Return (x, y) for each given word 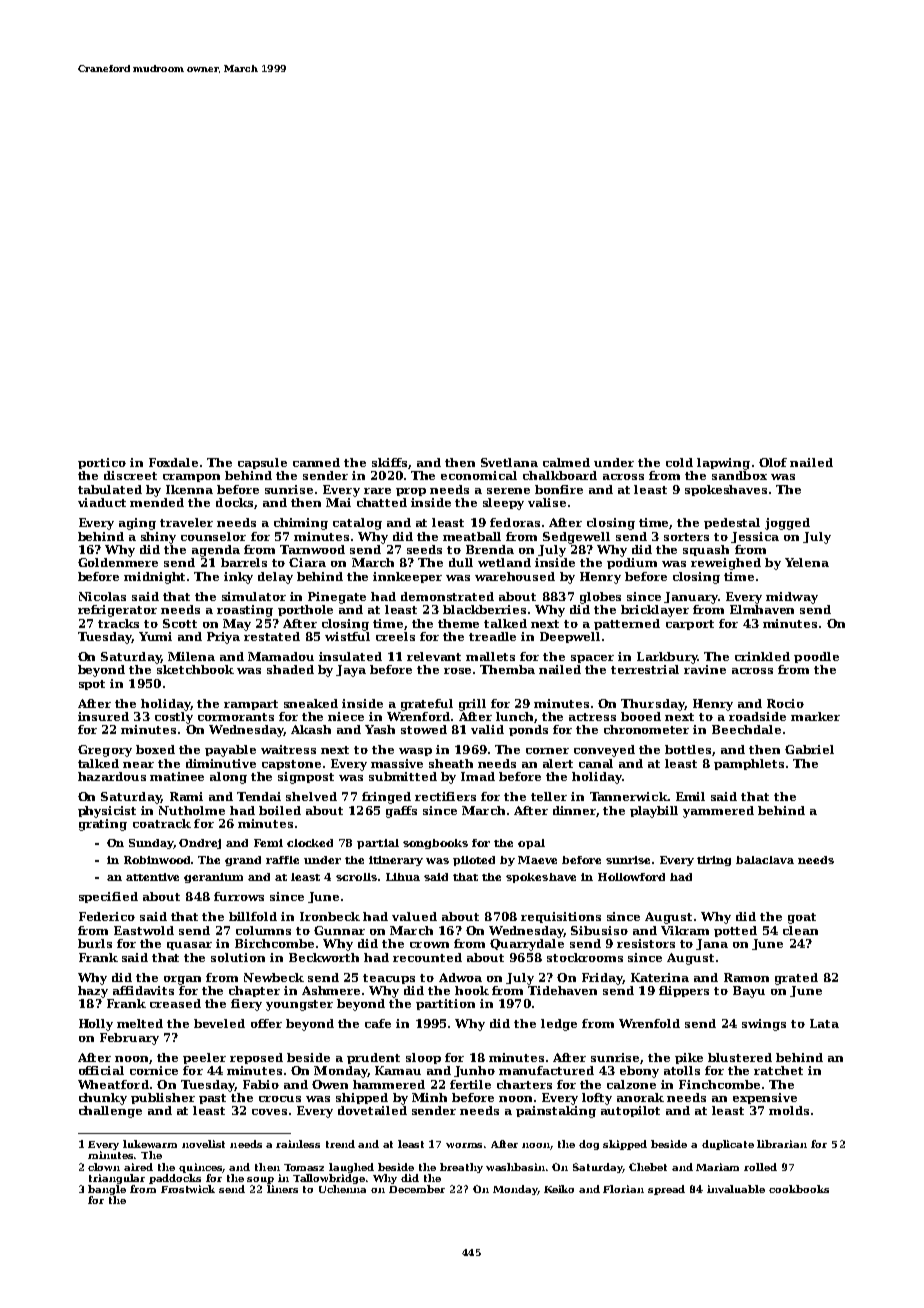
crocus (280, 1099)
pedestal (732, 523)
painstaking (556, 1112)
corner (547, 751)
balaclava (765, 860)
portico (102, 463)
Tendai (259, 796)
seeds (424, 549)
